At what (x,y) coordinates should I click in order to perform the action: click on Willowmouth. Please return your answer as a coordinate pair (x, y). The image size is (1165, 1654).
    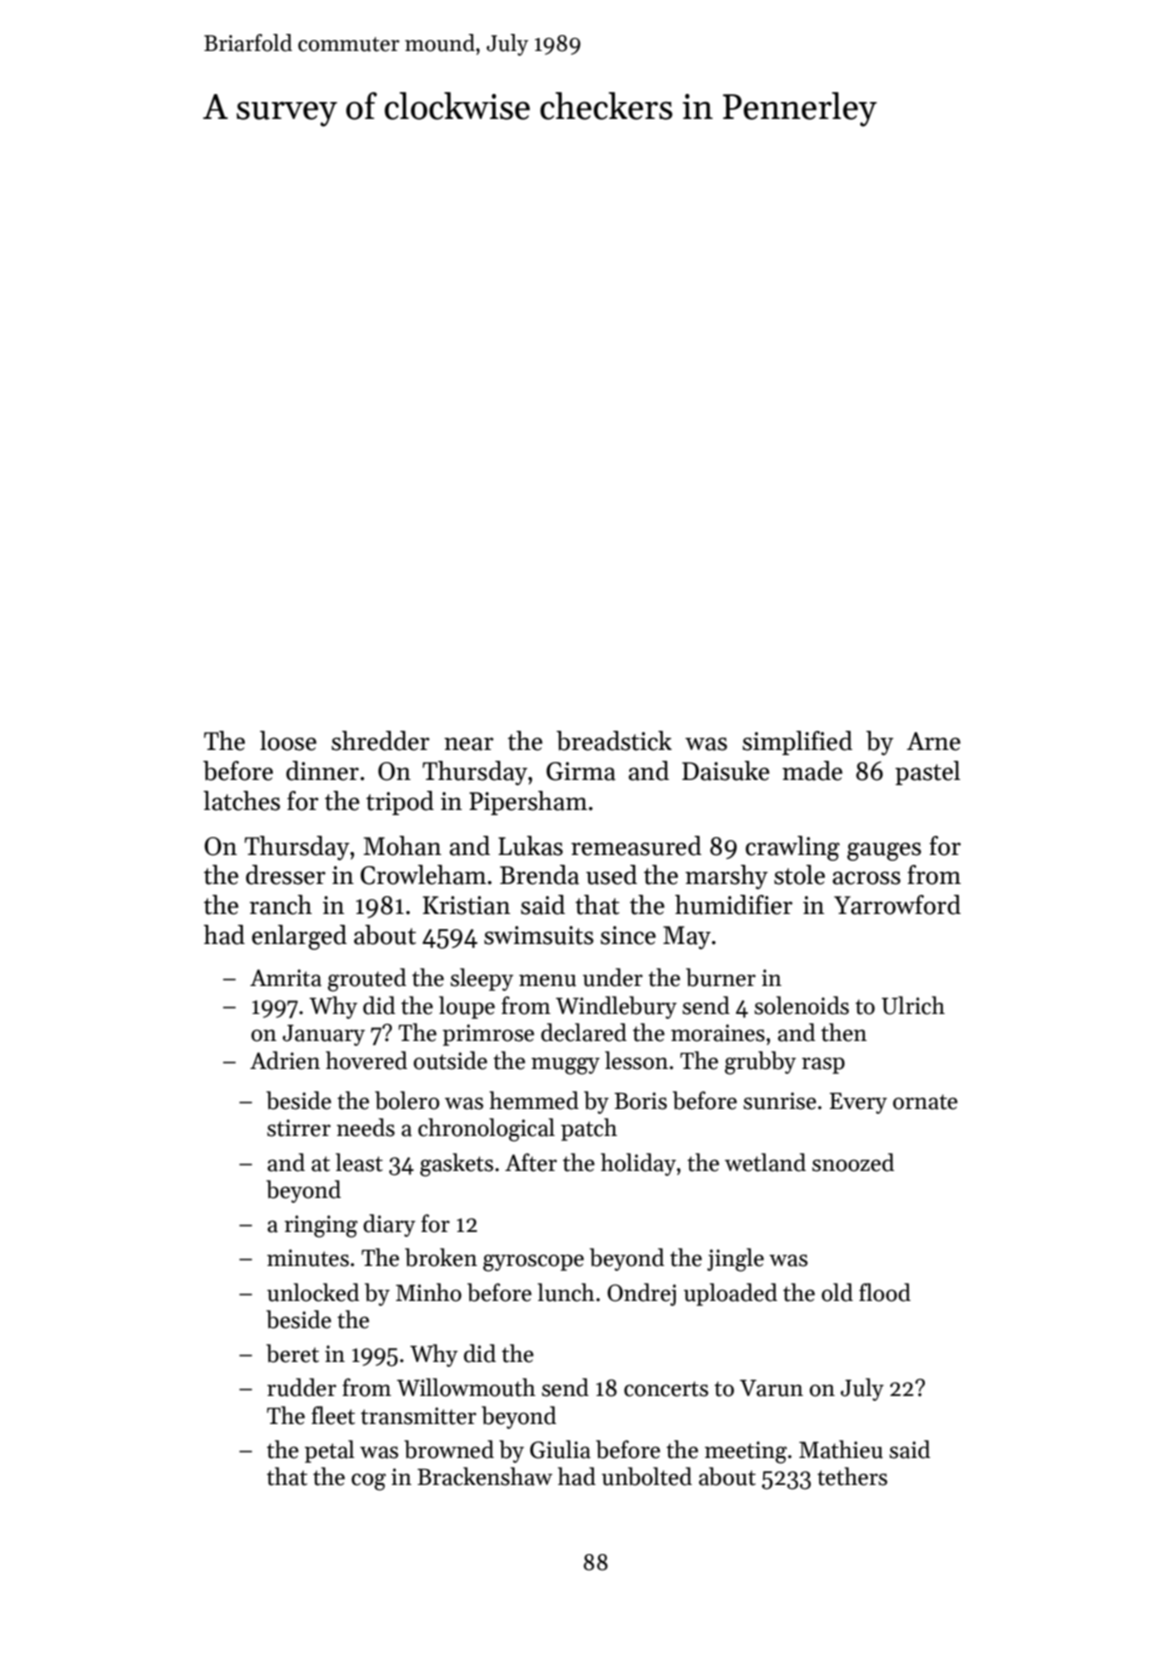
    Looking at the image, I should click on (466, 1387).
